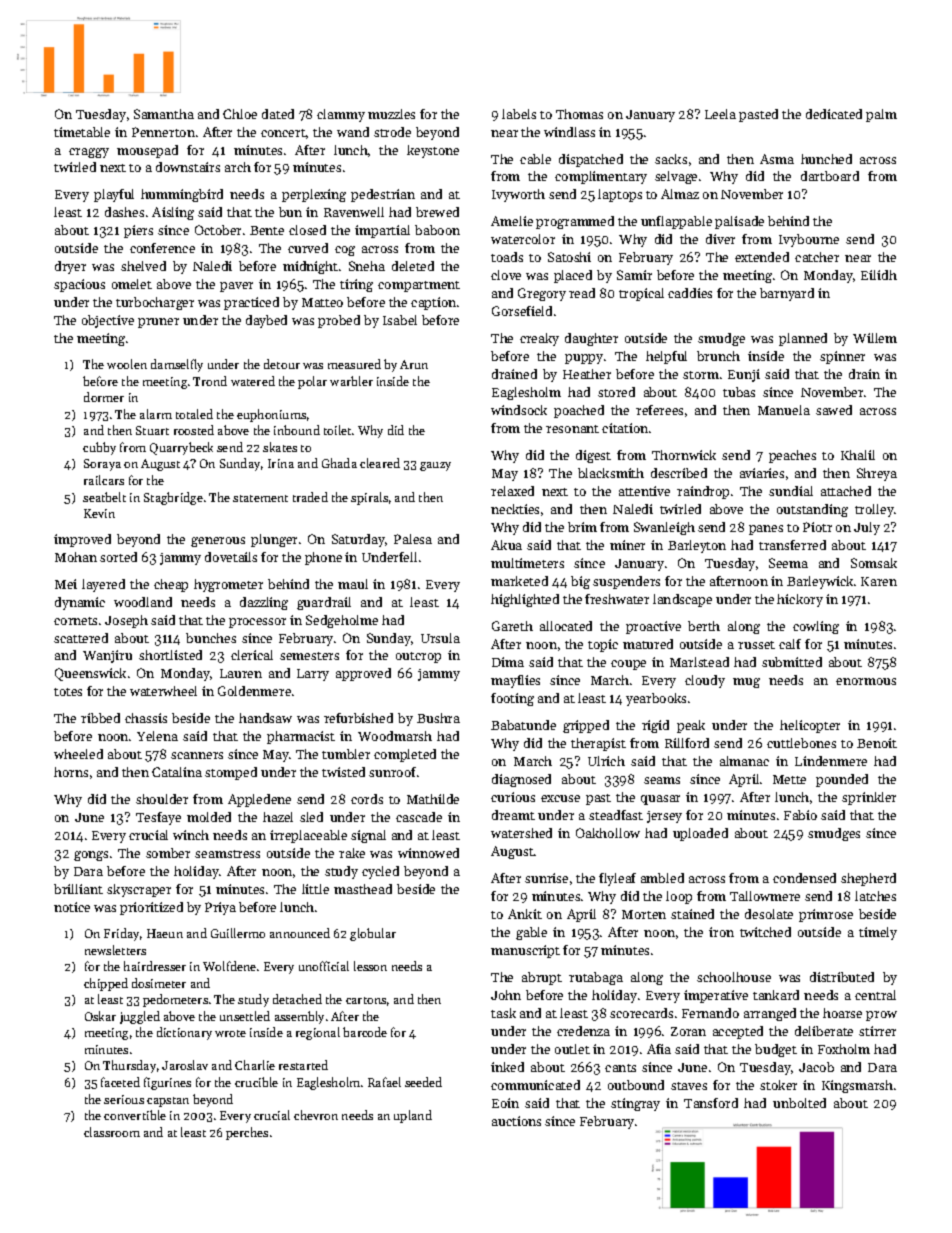  I want to click on dartboard, so click(830, 176).
